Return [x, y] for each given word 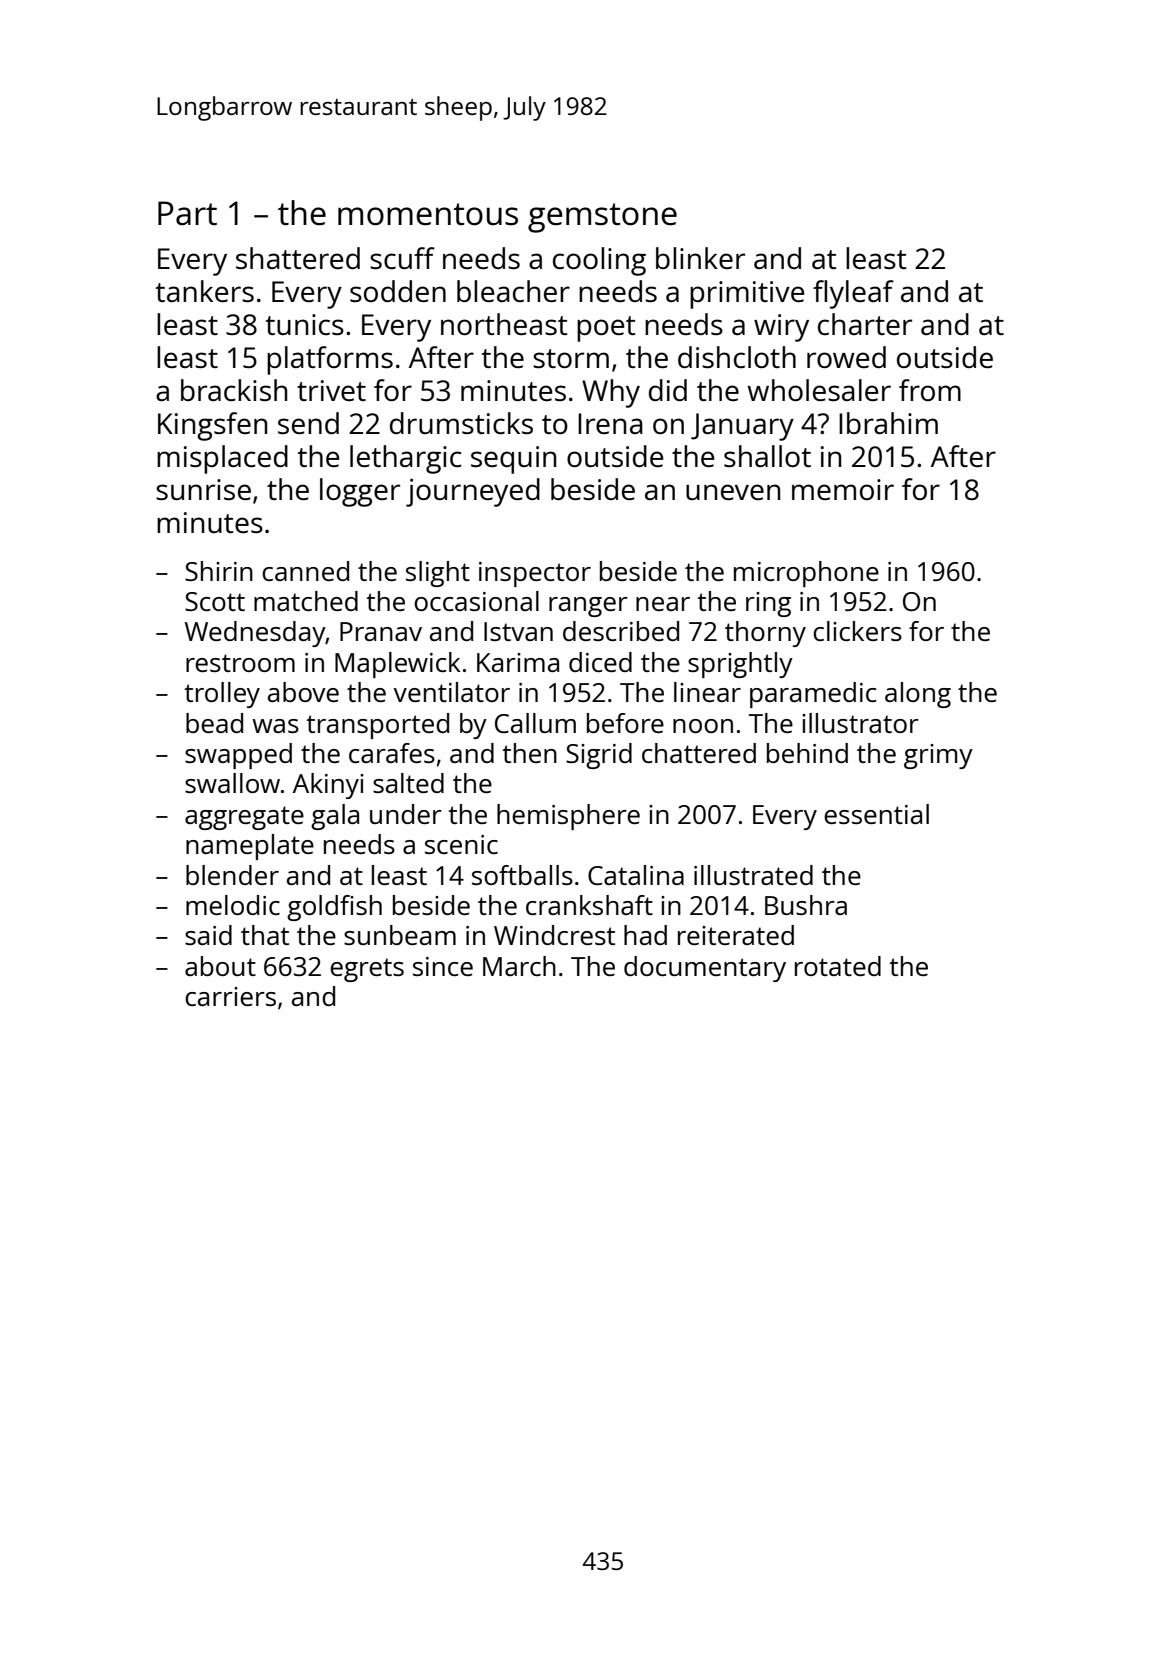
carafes [392, 753]
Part [187, 213]
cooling [599, 261]
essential [876, 814]
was [275, 726]
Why [611, 393]
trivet [331, 390]
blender [232, 875]
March [519, 966]
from [930, 390]
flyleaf [853, 294]
